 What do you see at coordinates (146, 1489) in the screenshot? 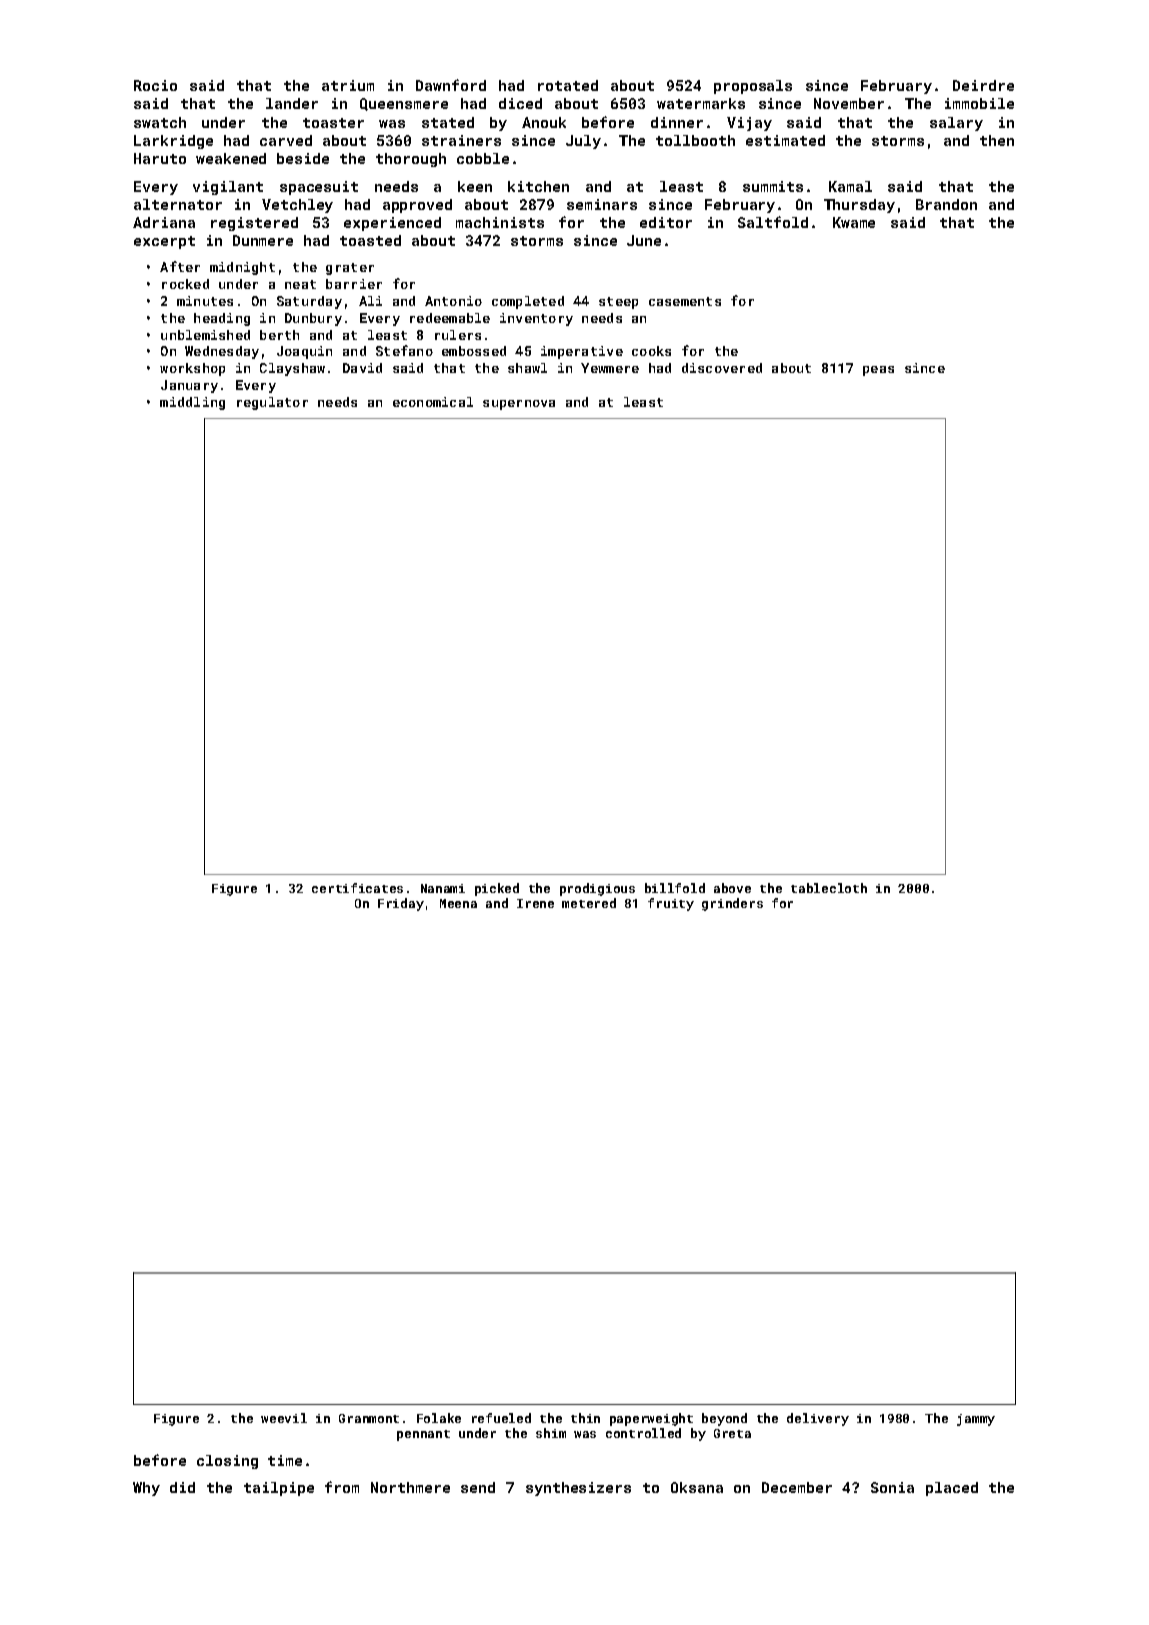
I see `Why` at bounding box center [146, 1489].
